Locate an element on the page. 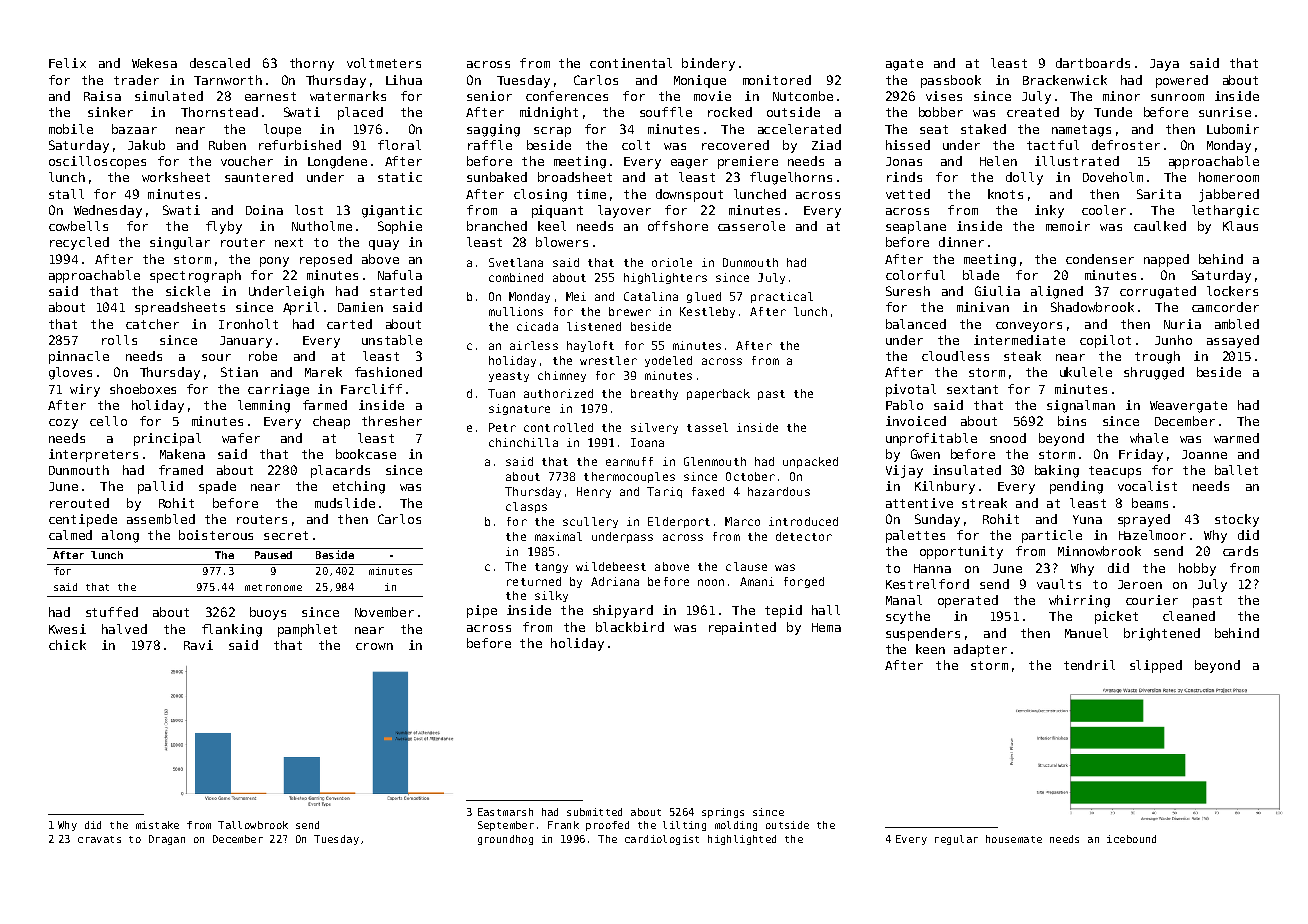  Nafula is located at coordinates (400, 275).
